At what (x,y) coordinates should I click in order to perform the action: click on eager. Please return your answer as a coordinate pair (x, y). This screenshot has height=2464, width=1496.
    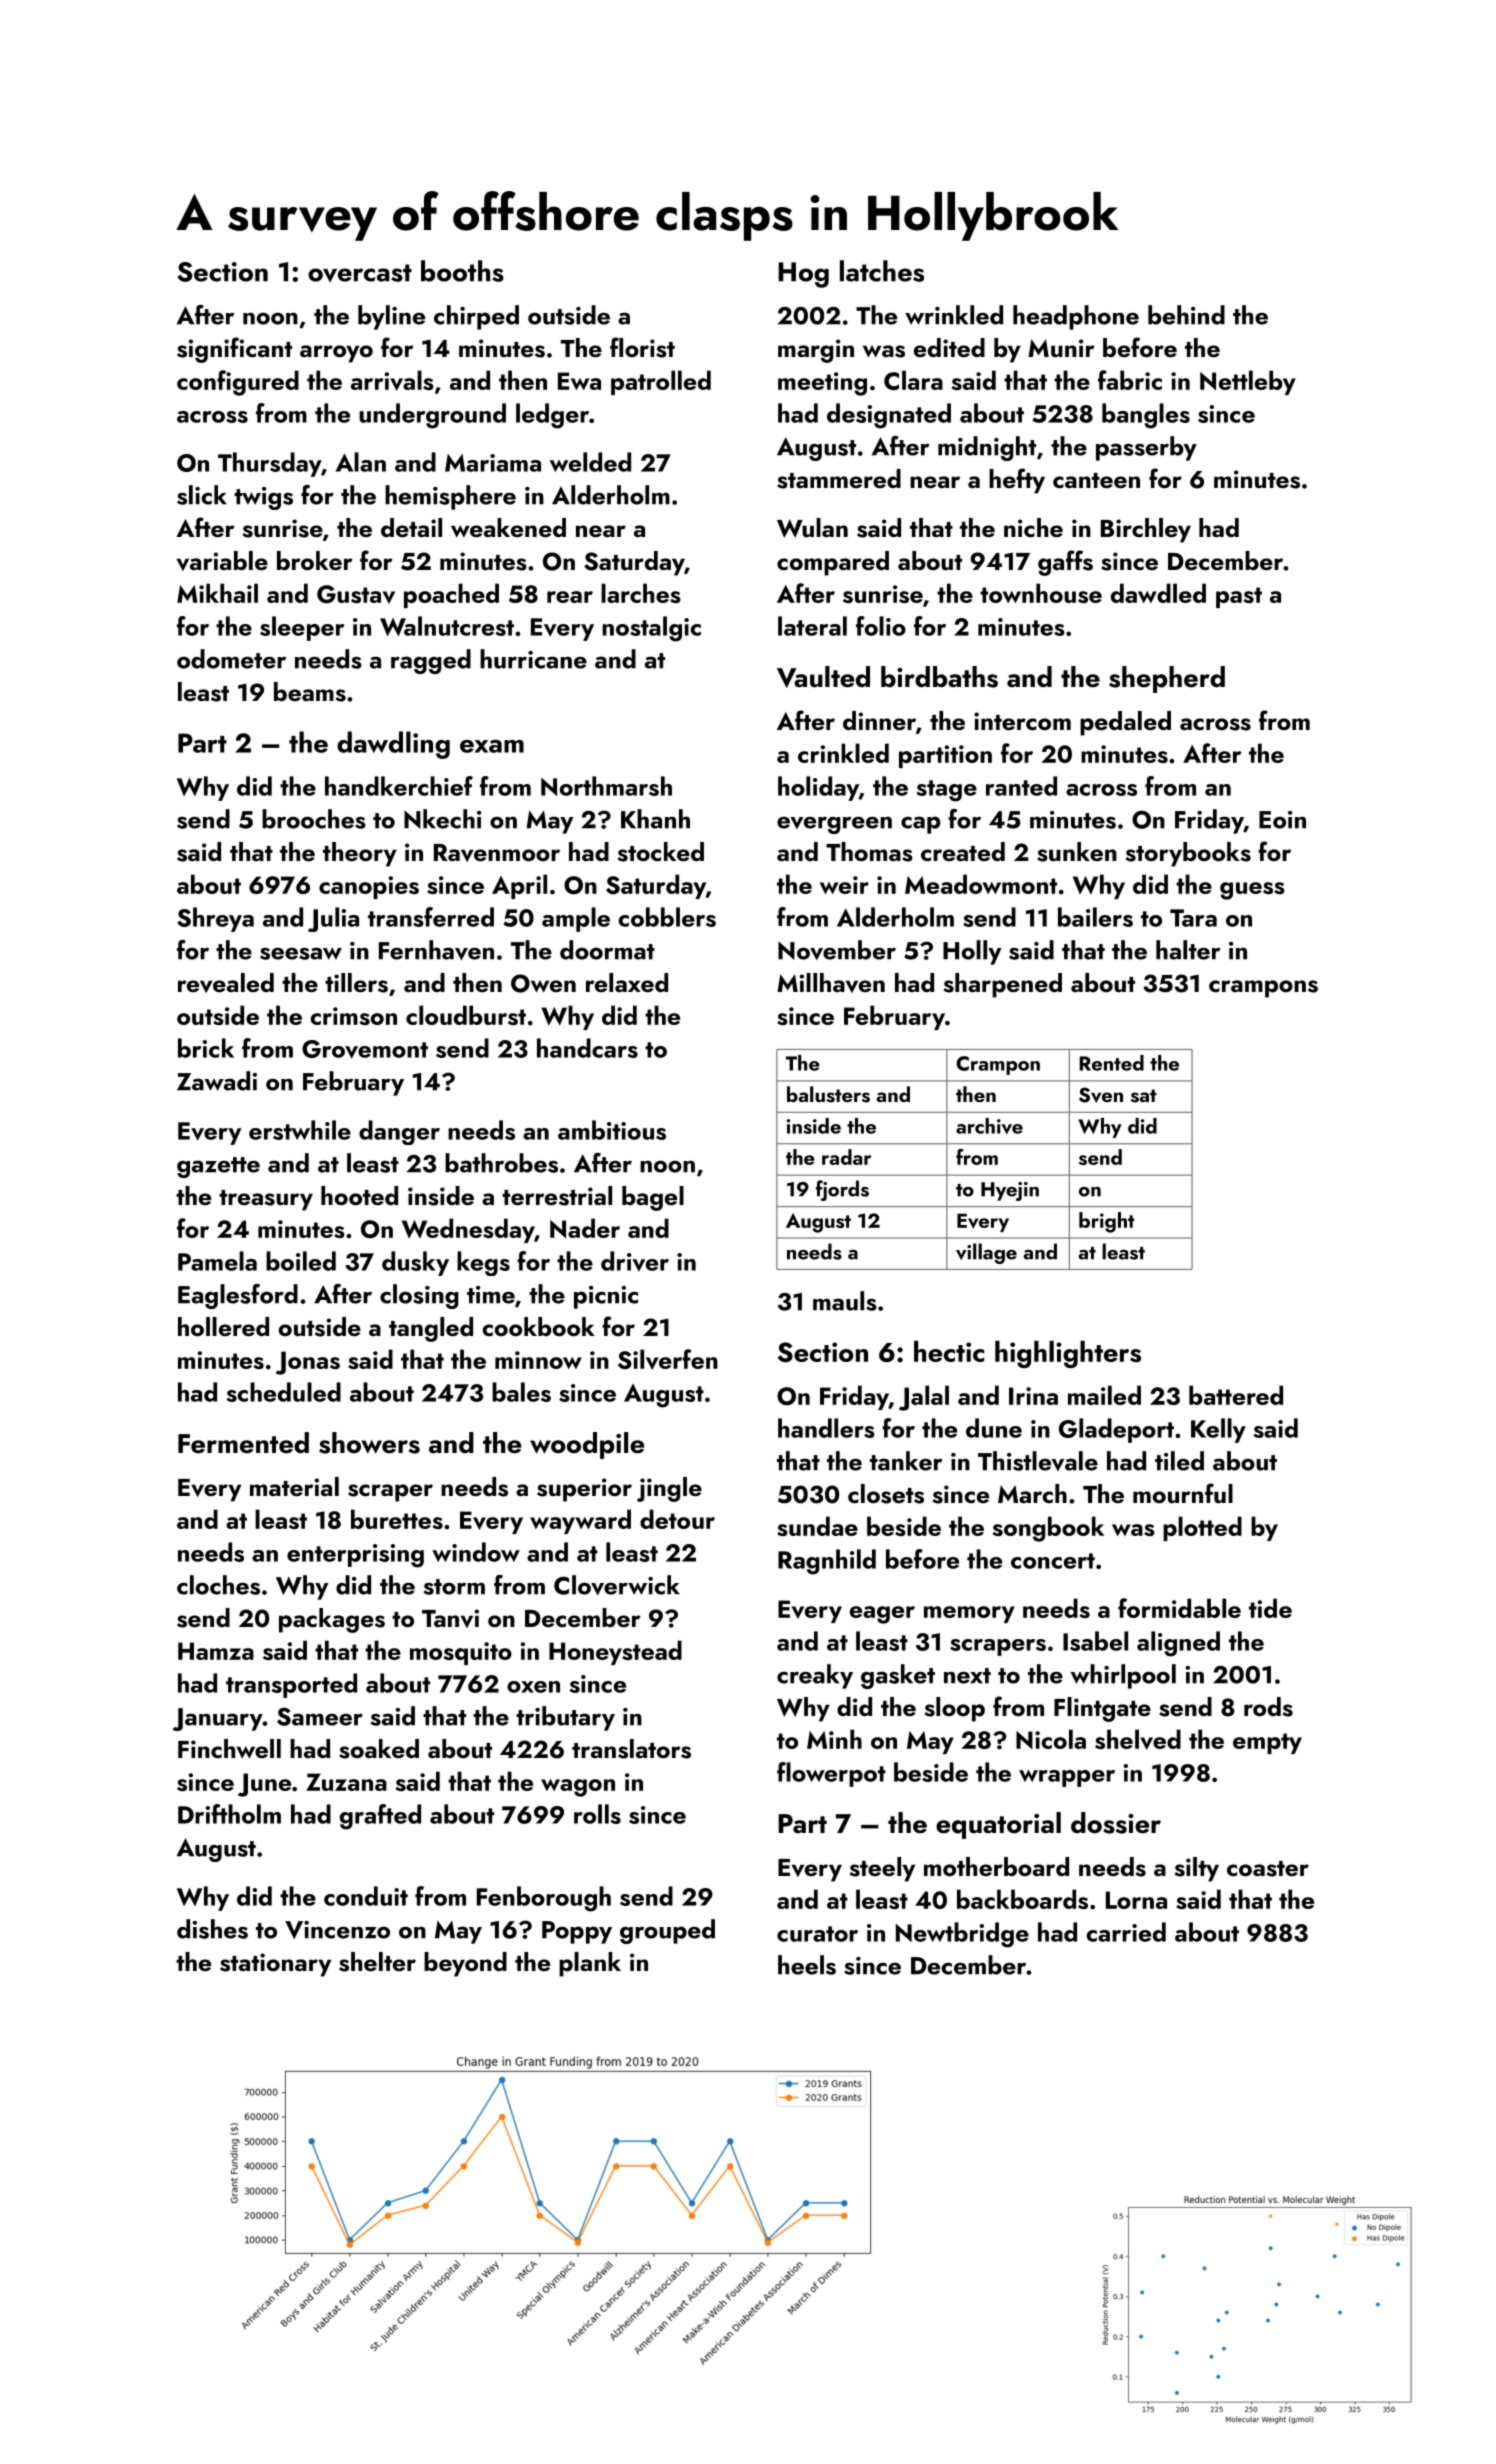
    Looking at the image, I should click on (882, 1615).
